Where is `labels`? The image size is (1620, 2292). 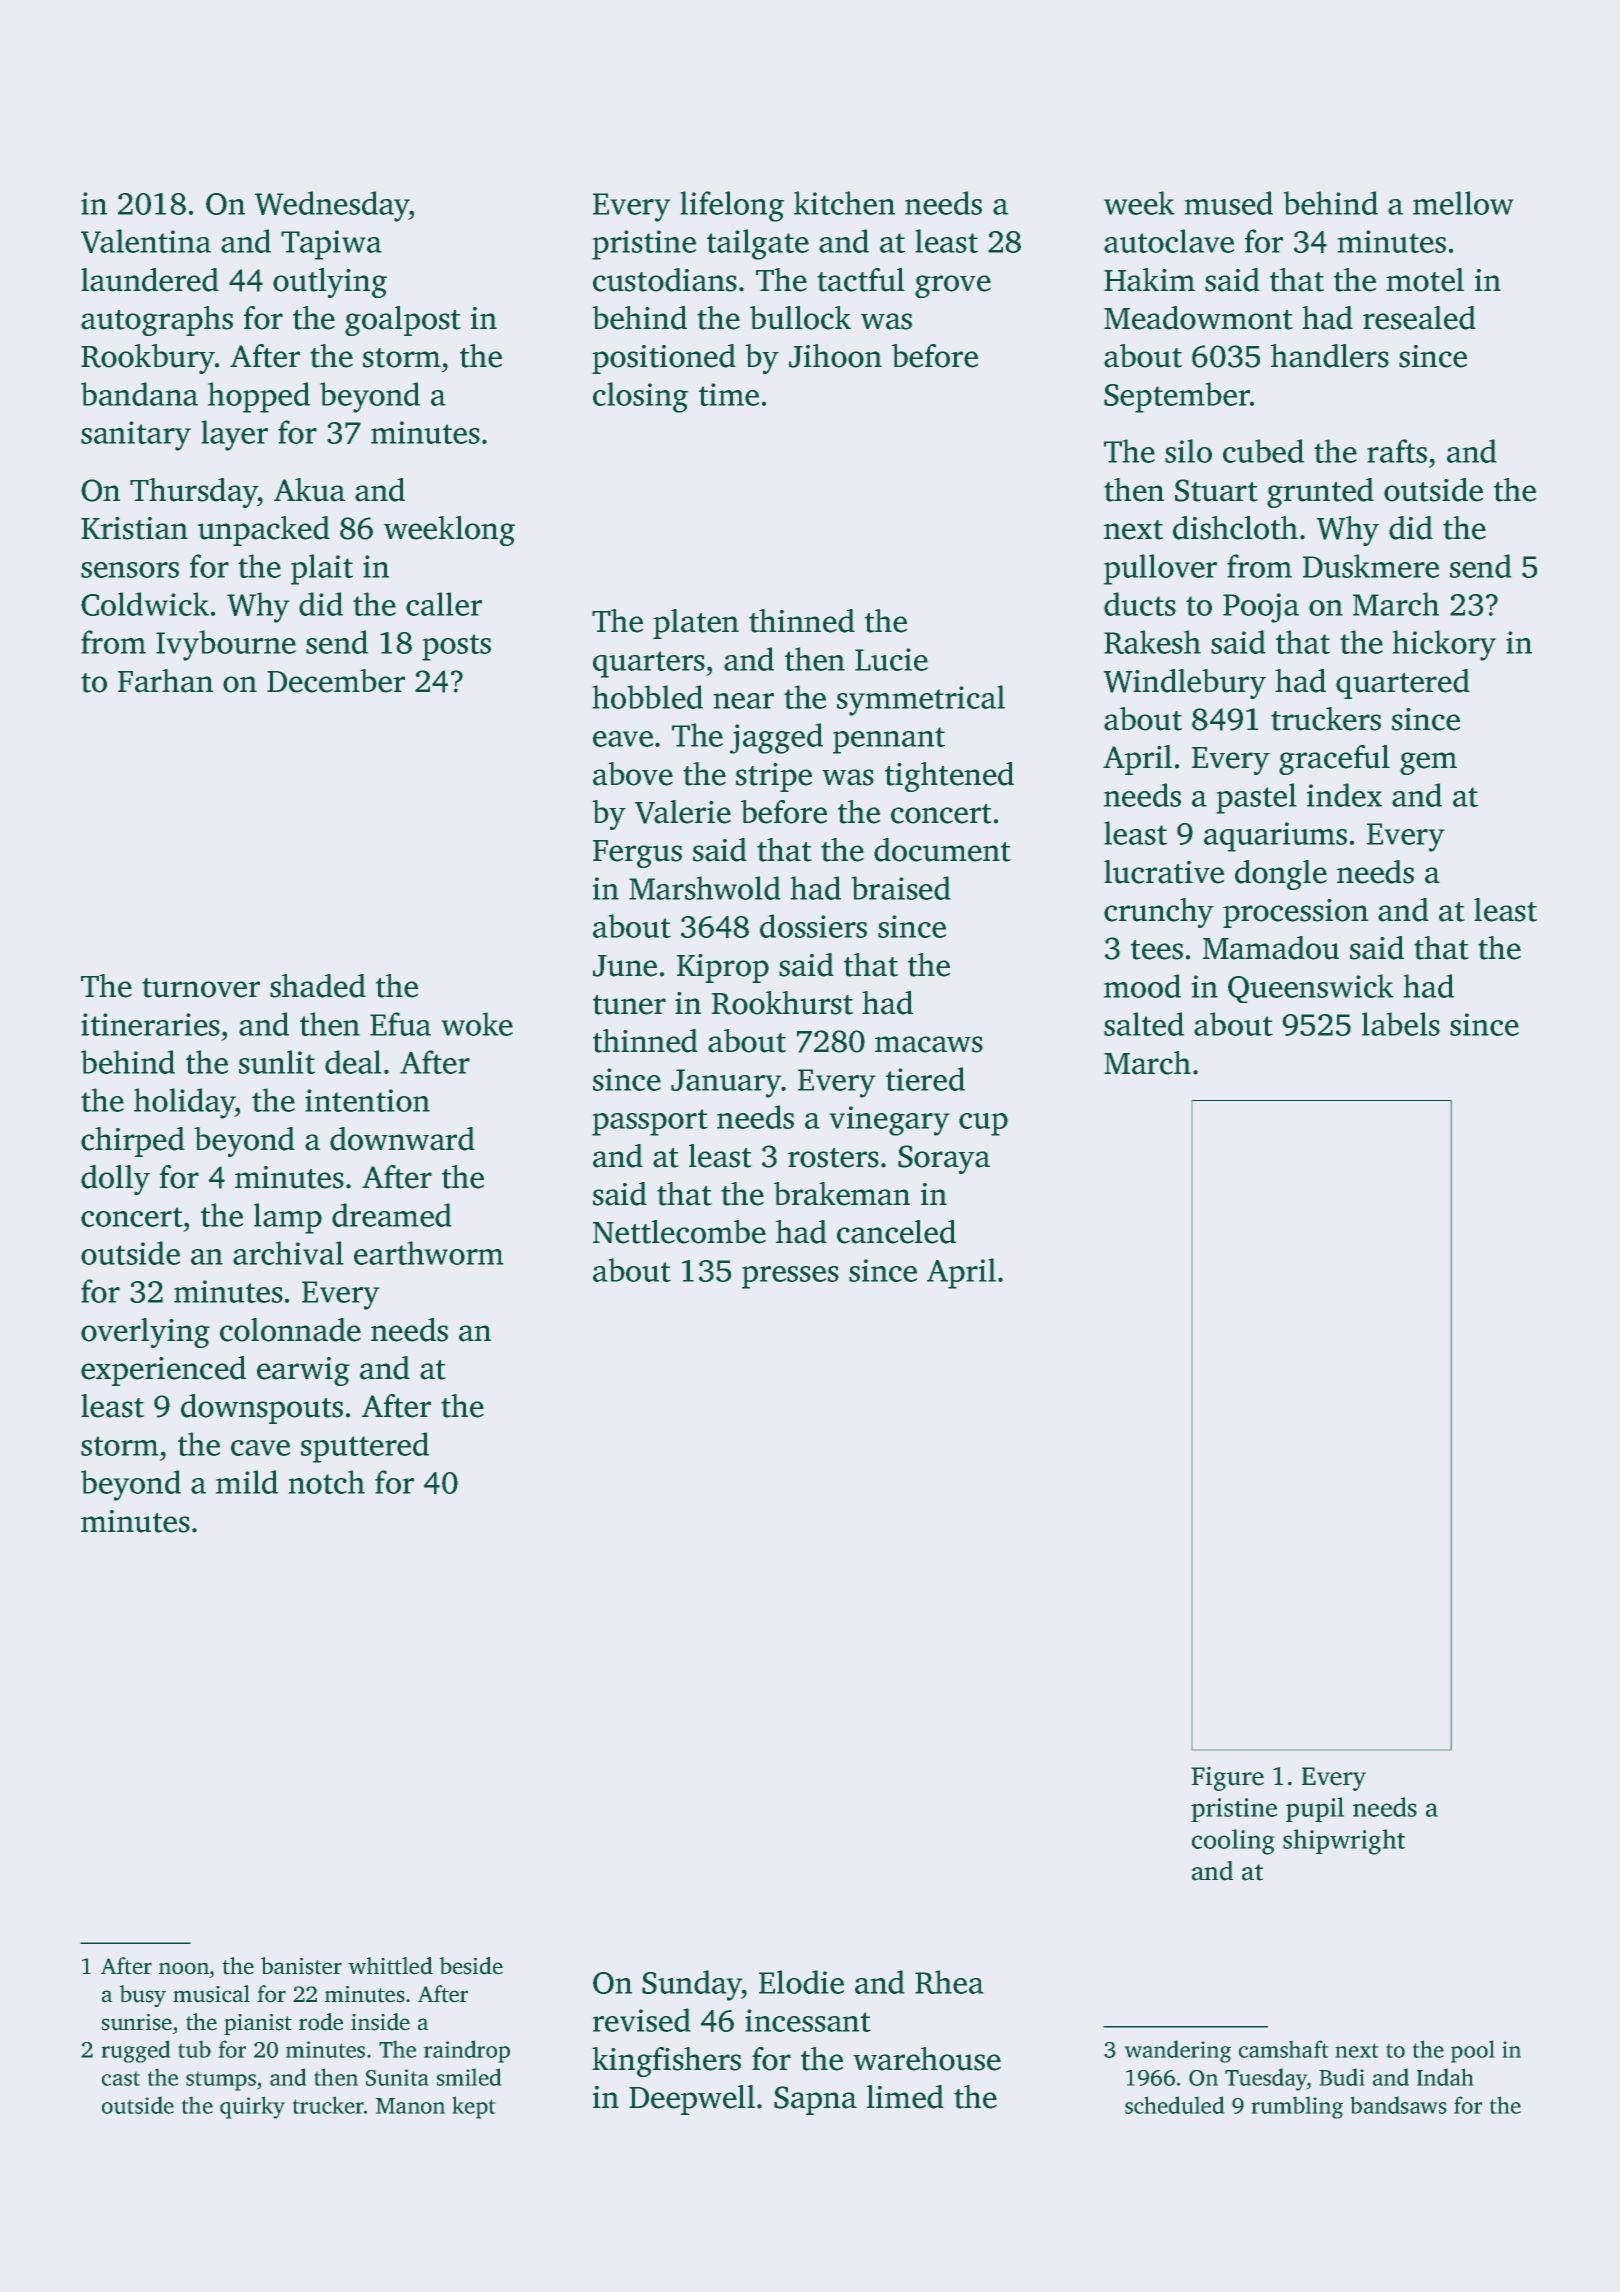 labels is located at coordinates (1401, 1024).
